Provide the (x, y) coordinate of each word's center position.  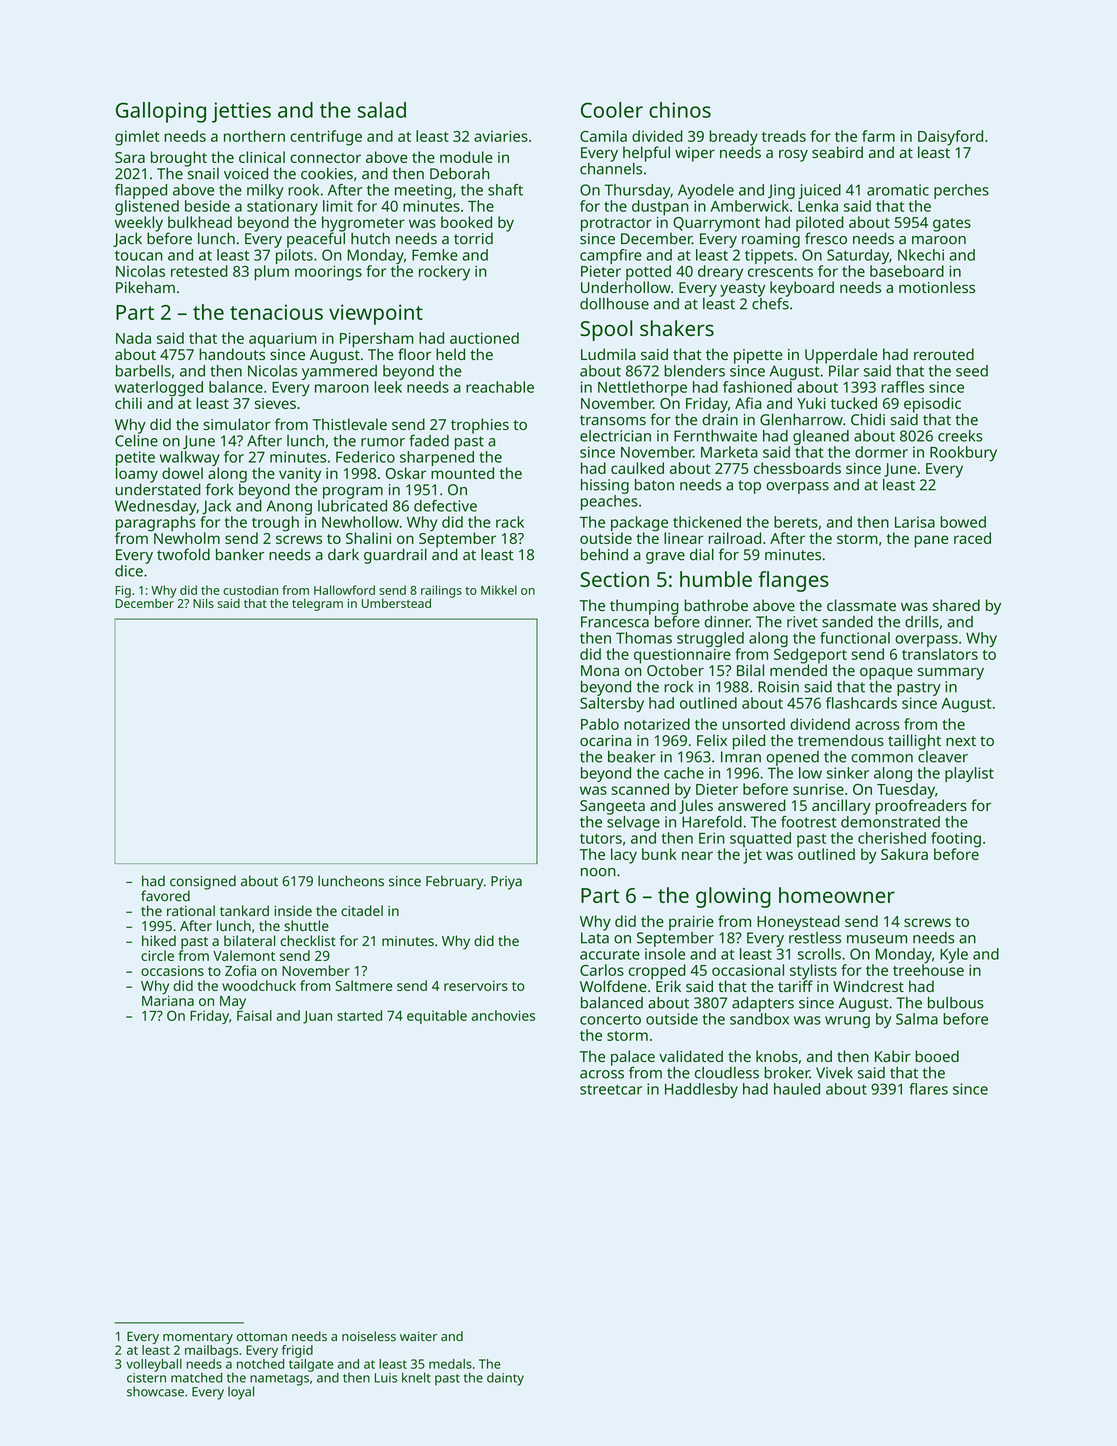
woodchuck (259, 985)
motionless (937, 287)
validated (691, 1056)
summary (951, 673)
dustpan (660, 208)
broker (787, 1073)
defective (445, 506)
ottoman (262, 1336)
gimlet (137, 138)
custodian (250, 590)
